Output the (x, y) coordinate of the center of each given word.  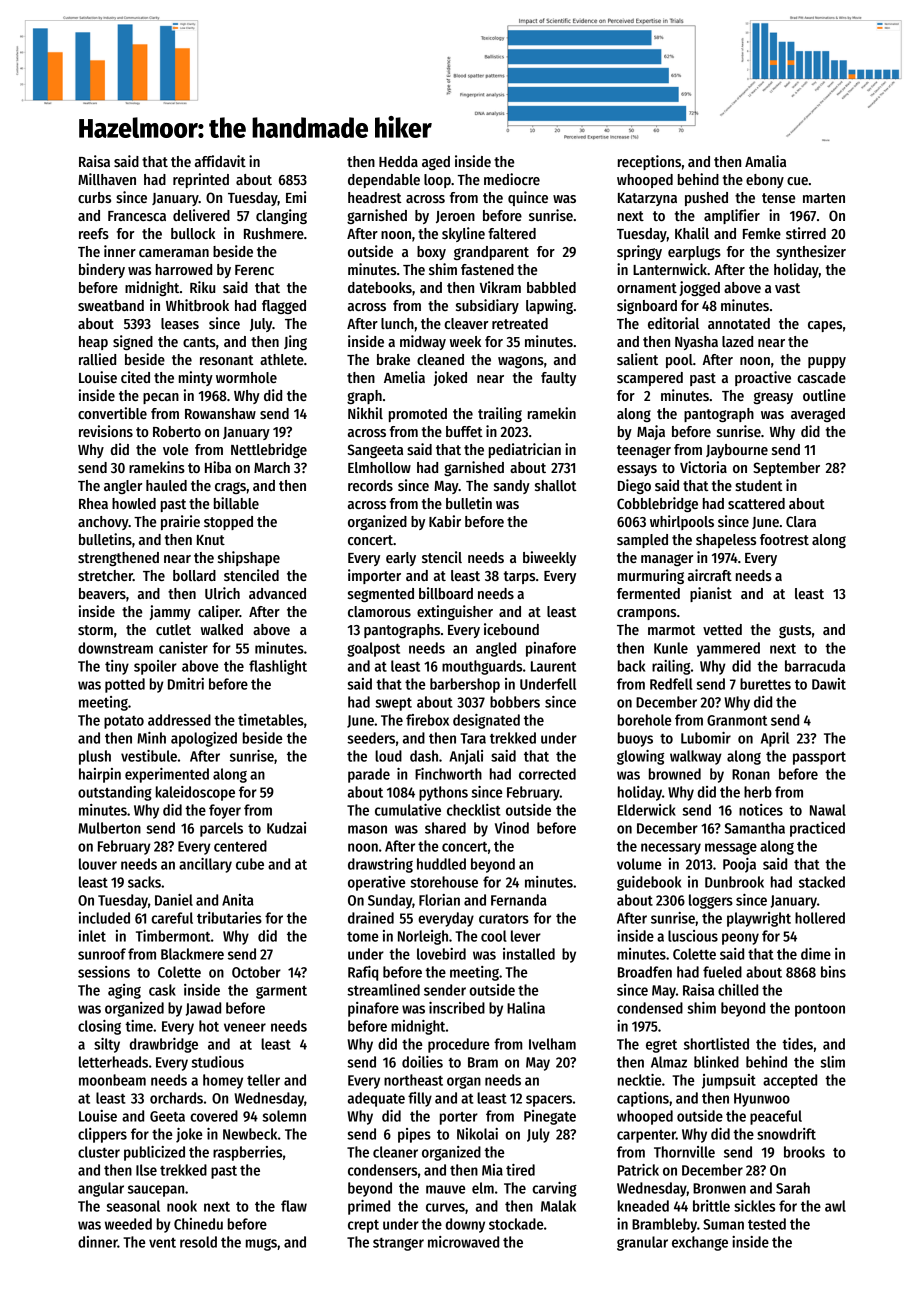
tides (797, 1044)
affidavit (220, 161)
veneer (245, 1027)
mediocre (512, 179)
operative (376, 883)
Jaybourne (737, 451)
